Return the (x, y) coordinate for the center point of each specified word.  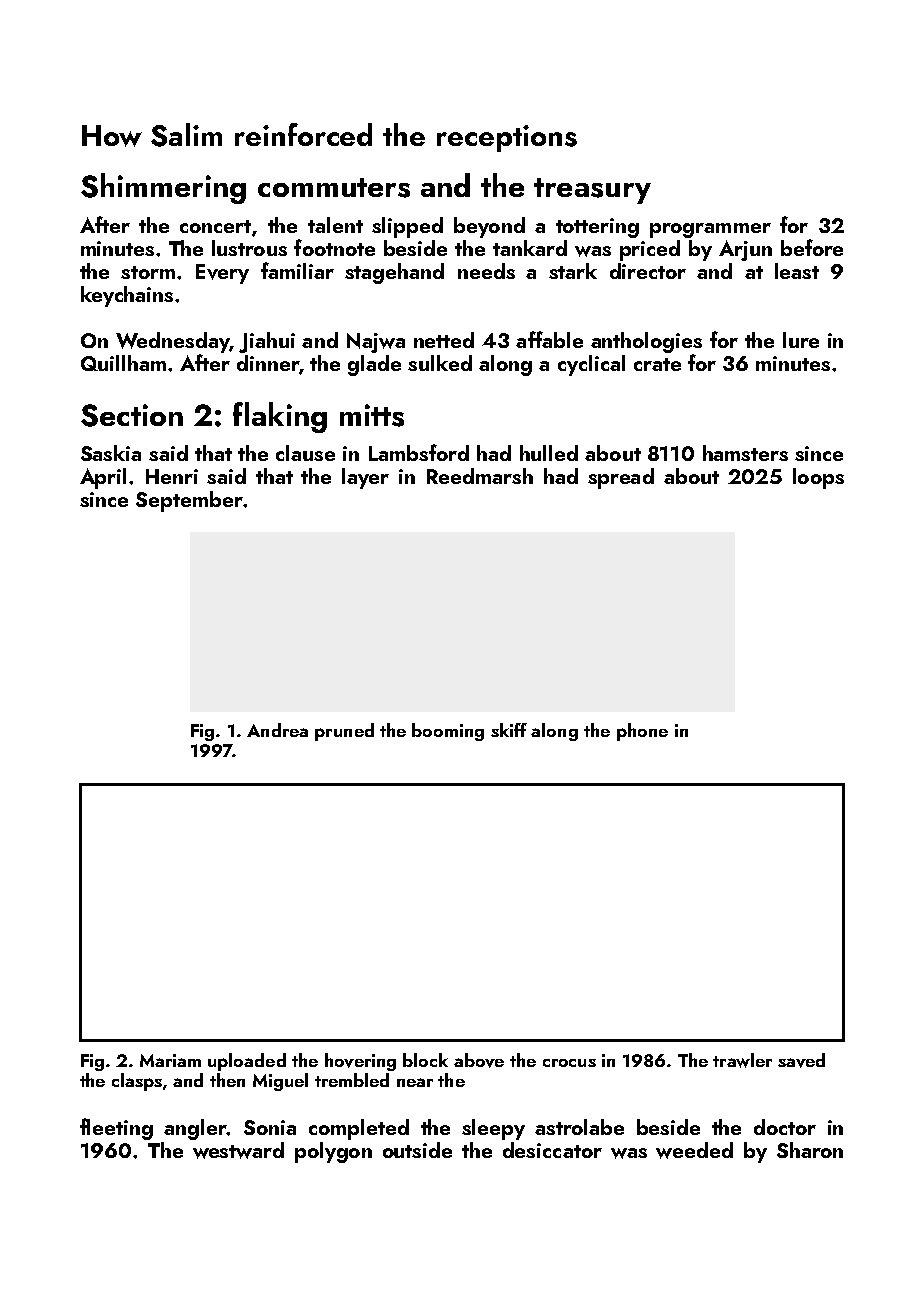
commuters (334, 188)
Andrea (277, 730)
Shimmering (163, 188)
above (479, 1060)
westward (238, 1150)
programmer (710, 230)
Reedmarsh (480, 476)
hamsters (745, 453)
